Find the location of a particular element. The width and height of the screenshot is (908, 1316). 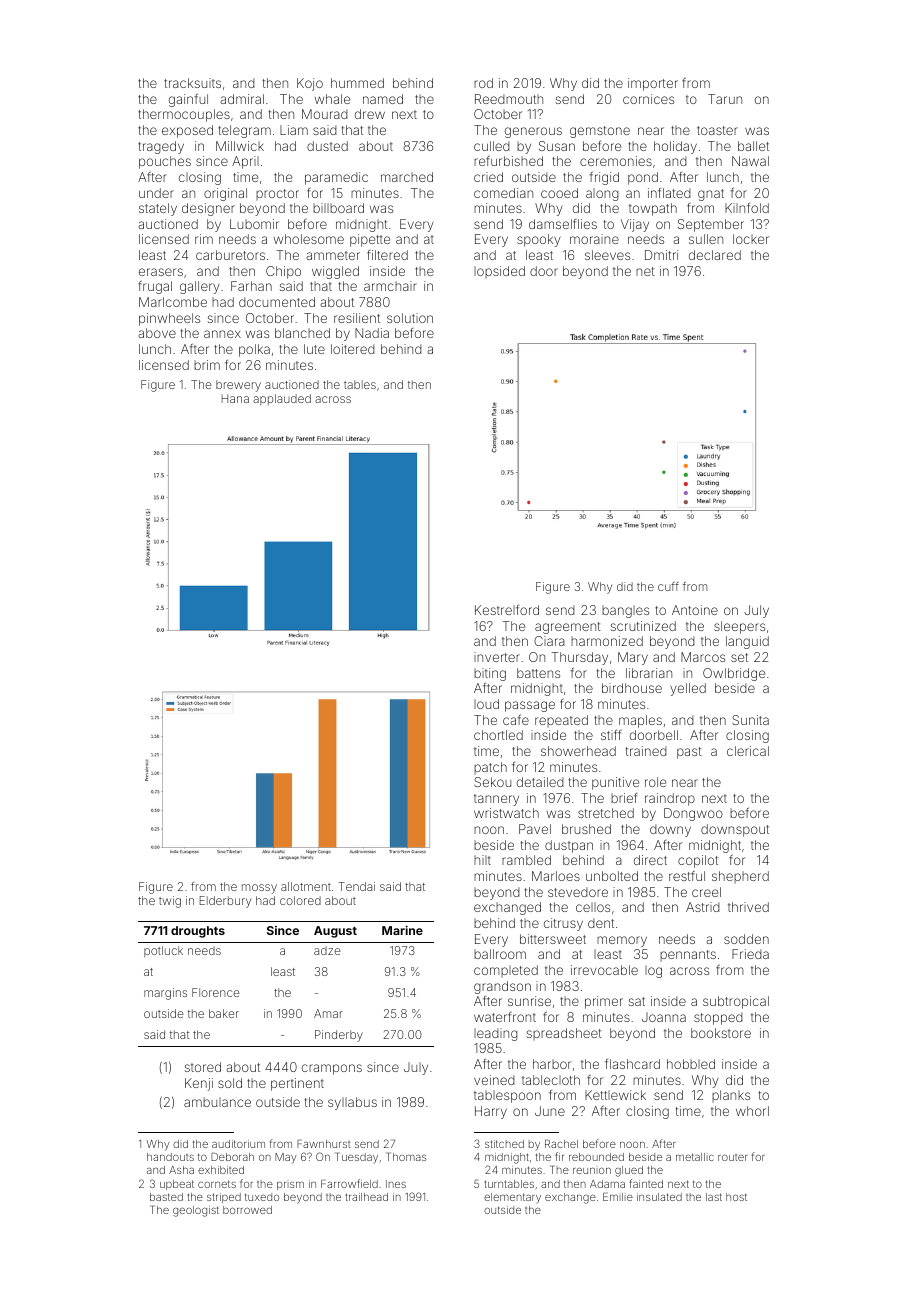

shepherd is located at coordinates (740, 877).
